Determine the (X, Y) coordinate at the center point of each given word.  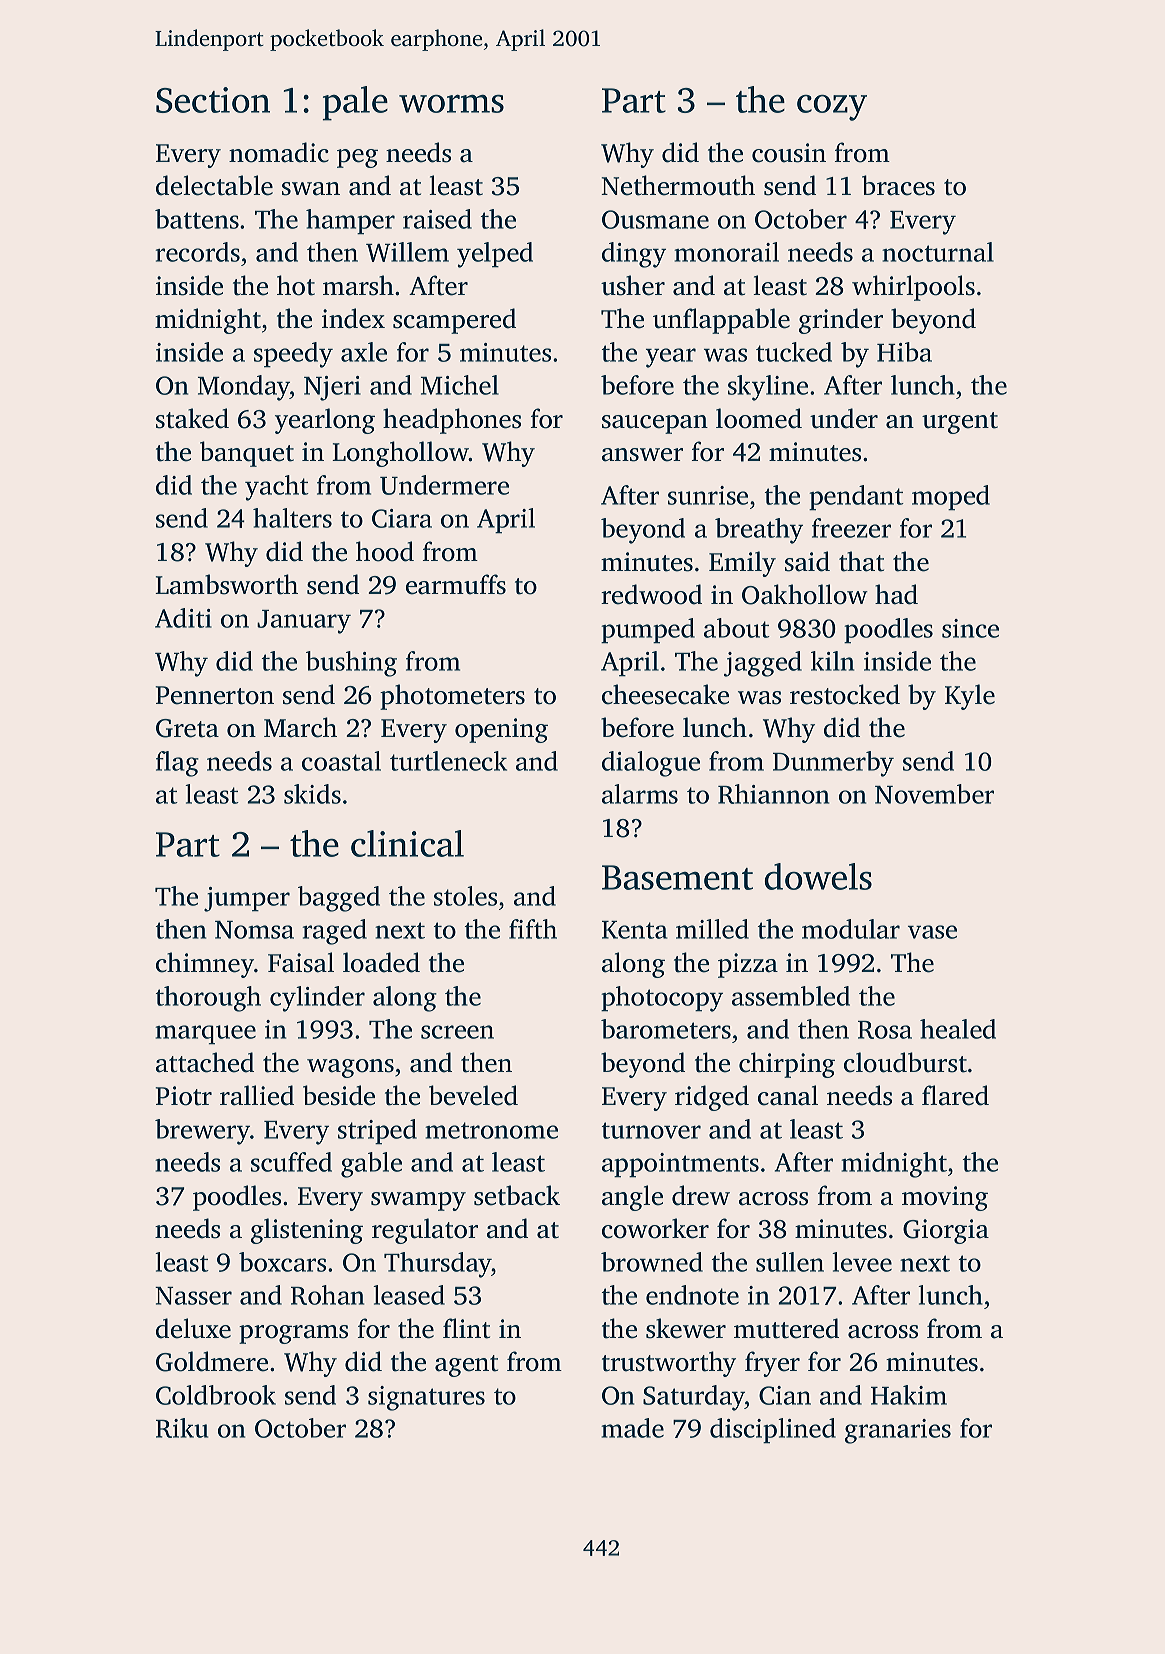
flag (177, 764)
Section (213, 100)
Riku (182, 1428)
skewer (686, 1328)
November (934, 794)
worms (451, 104)
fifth (533, 929)
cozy (832, 108)
